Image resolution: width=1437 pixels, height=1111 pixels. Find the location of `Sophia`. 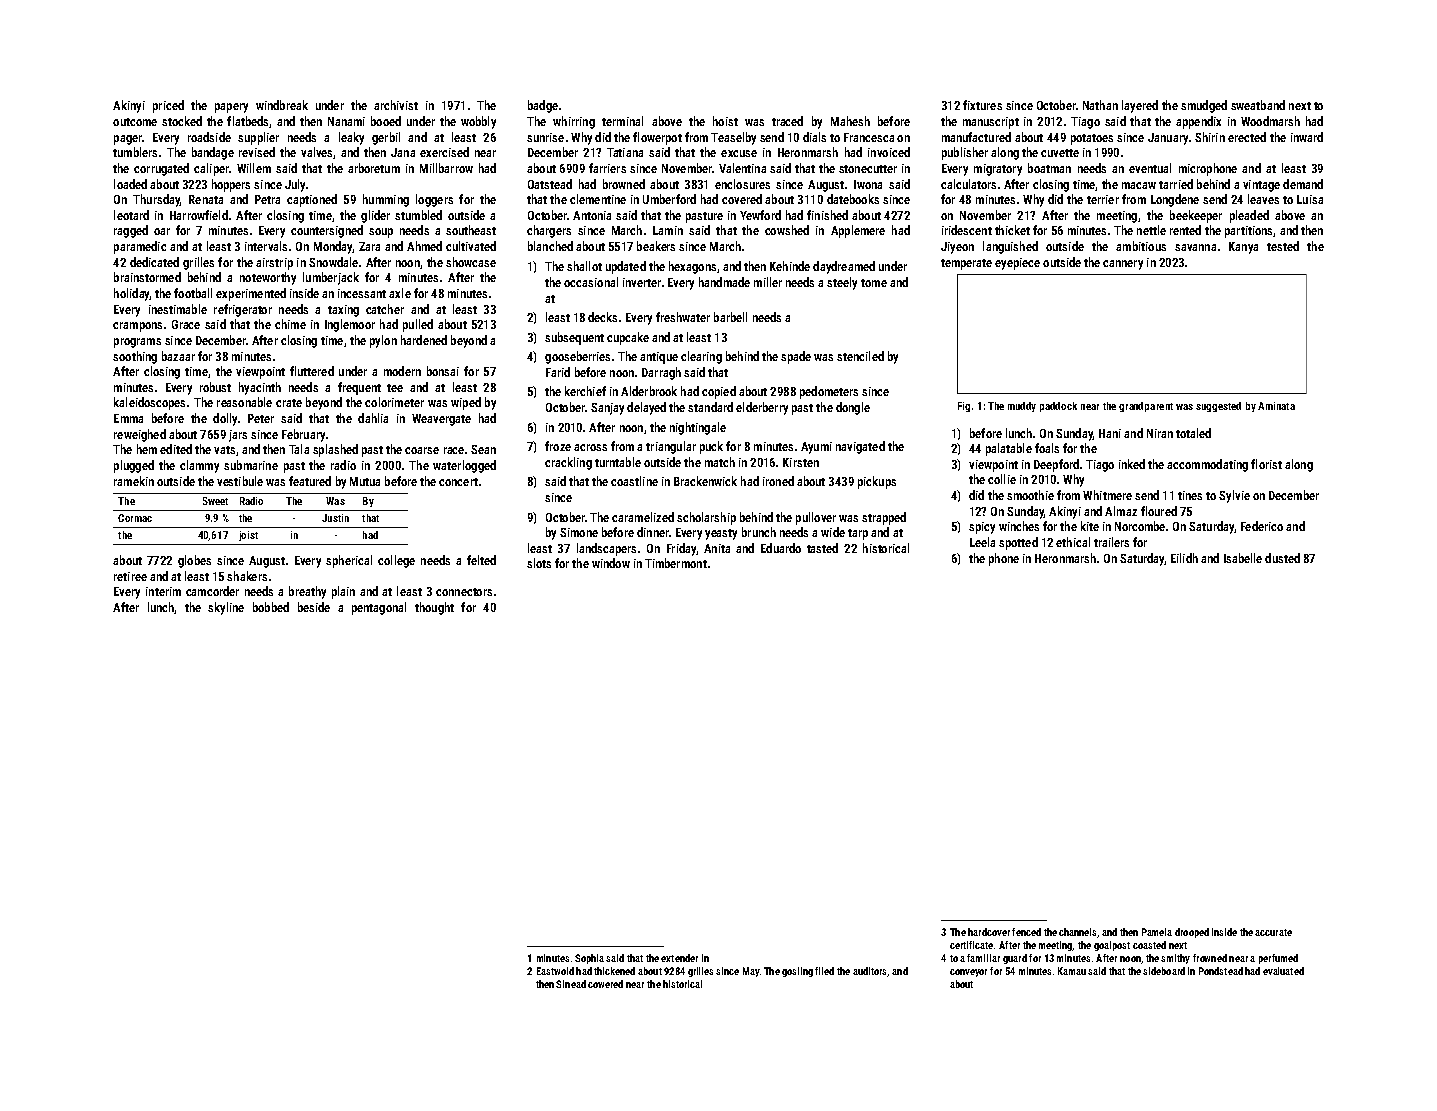

Sophia is located at coordinates (589, 959).
